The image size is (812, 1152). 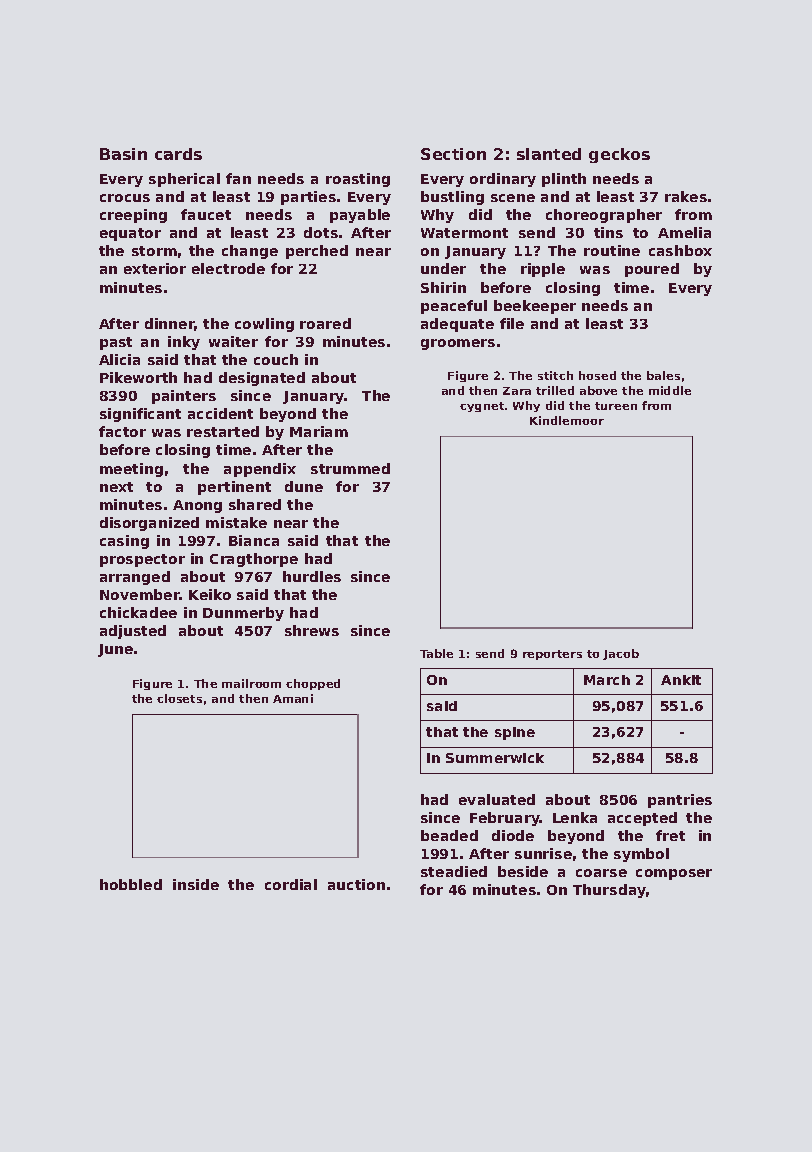 What do you see at coordinates (454, 871) in the image?
I see `steadied` at bounding box center [454, 871].
